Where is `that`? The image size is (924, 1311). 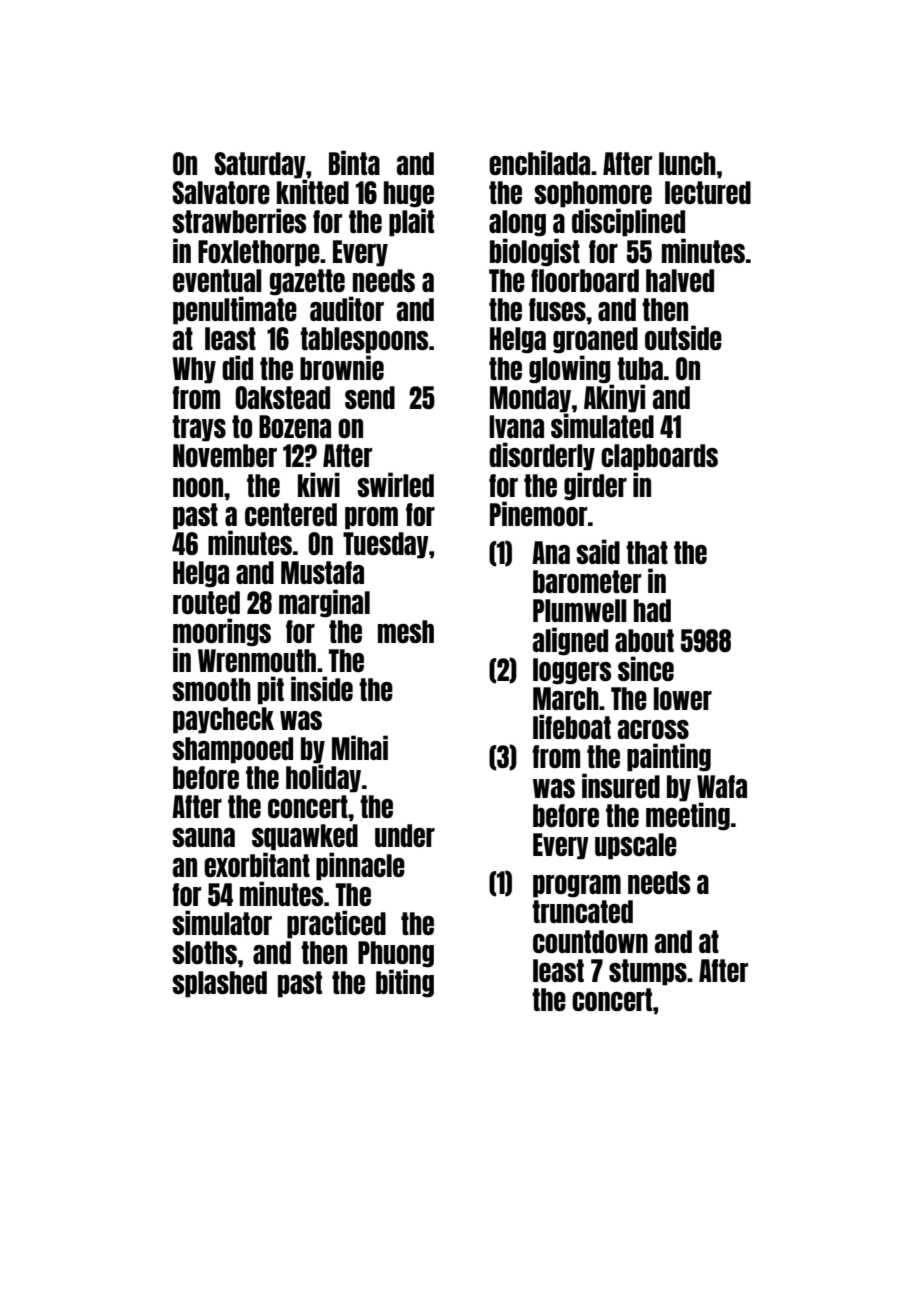
that is located at coordinates (647, 552).
